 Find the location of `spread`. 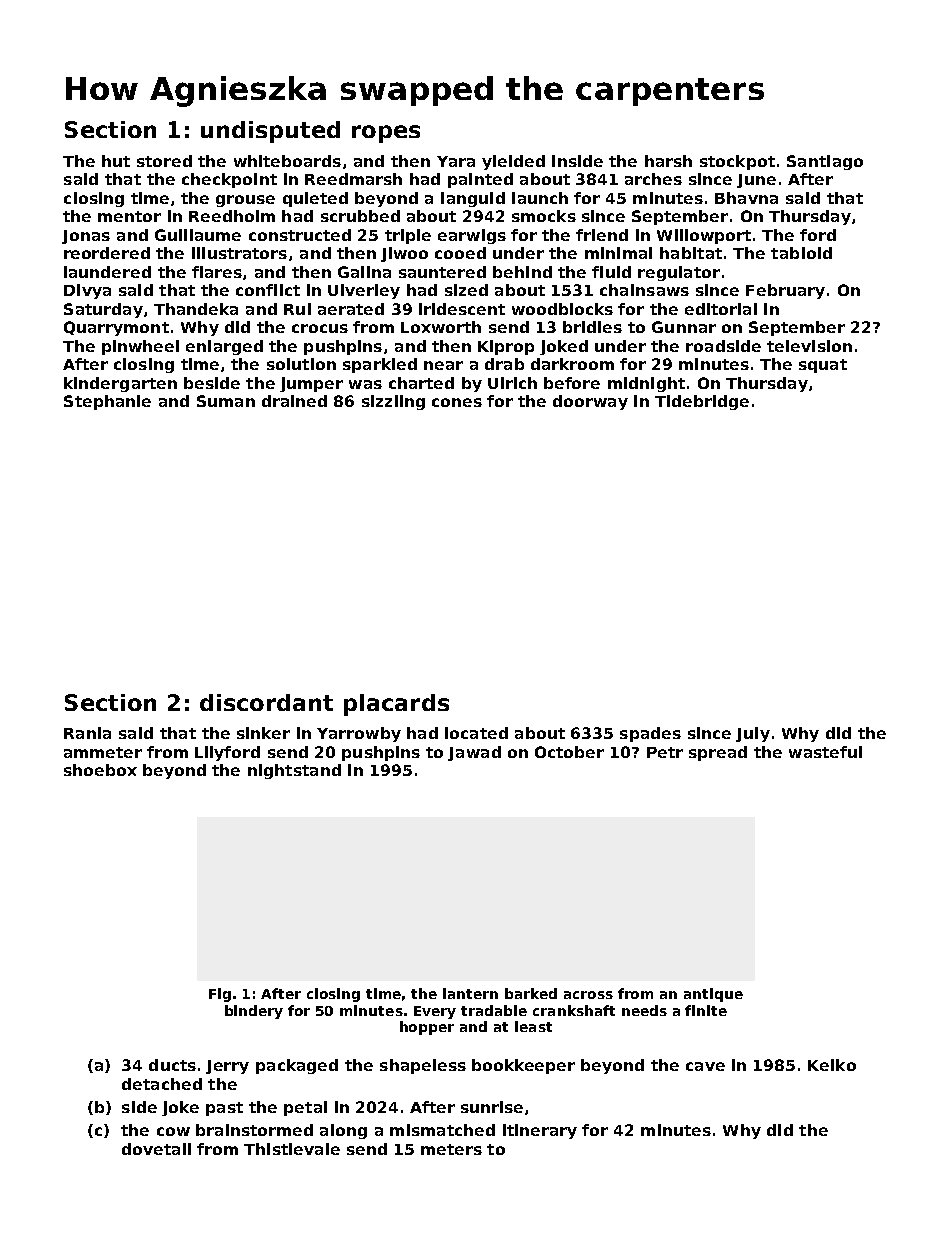

spread is located at coordinates (718, 753).
